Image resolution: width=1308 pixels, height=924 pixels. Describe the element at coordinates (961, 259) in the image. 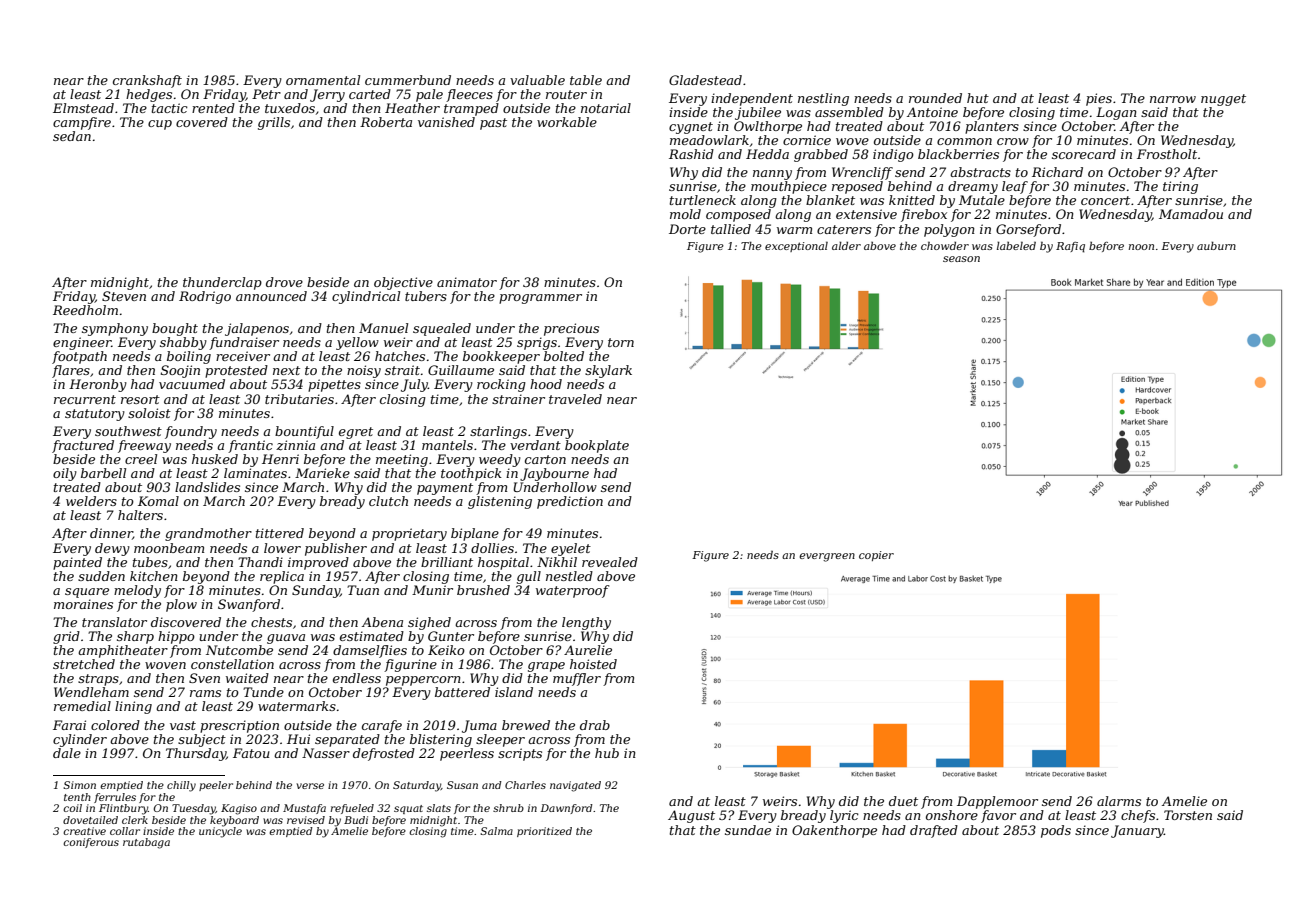

I see `season` at that location.
